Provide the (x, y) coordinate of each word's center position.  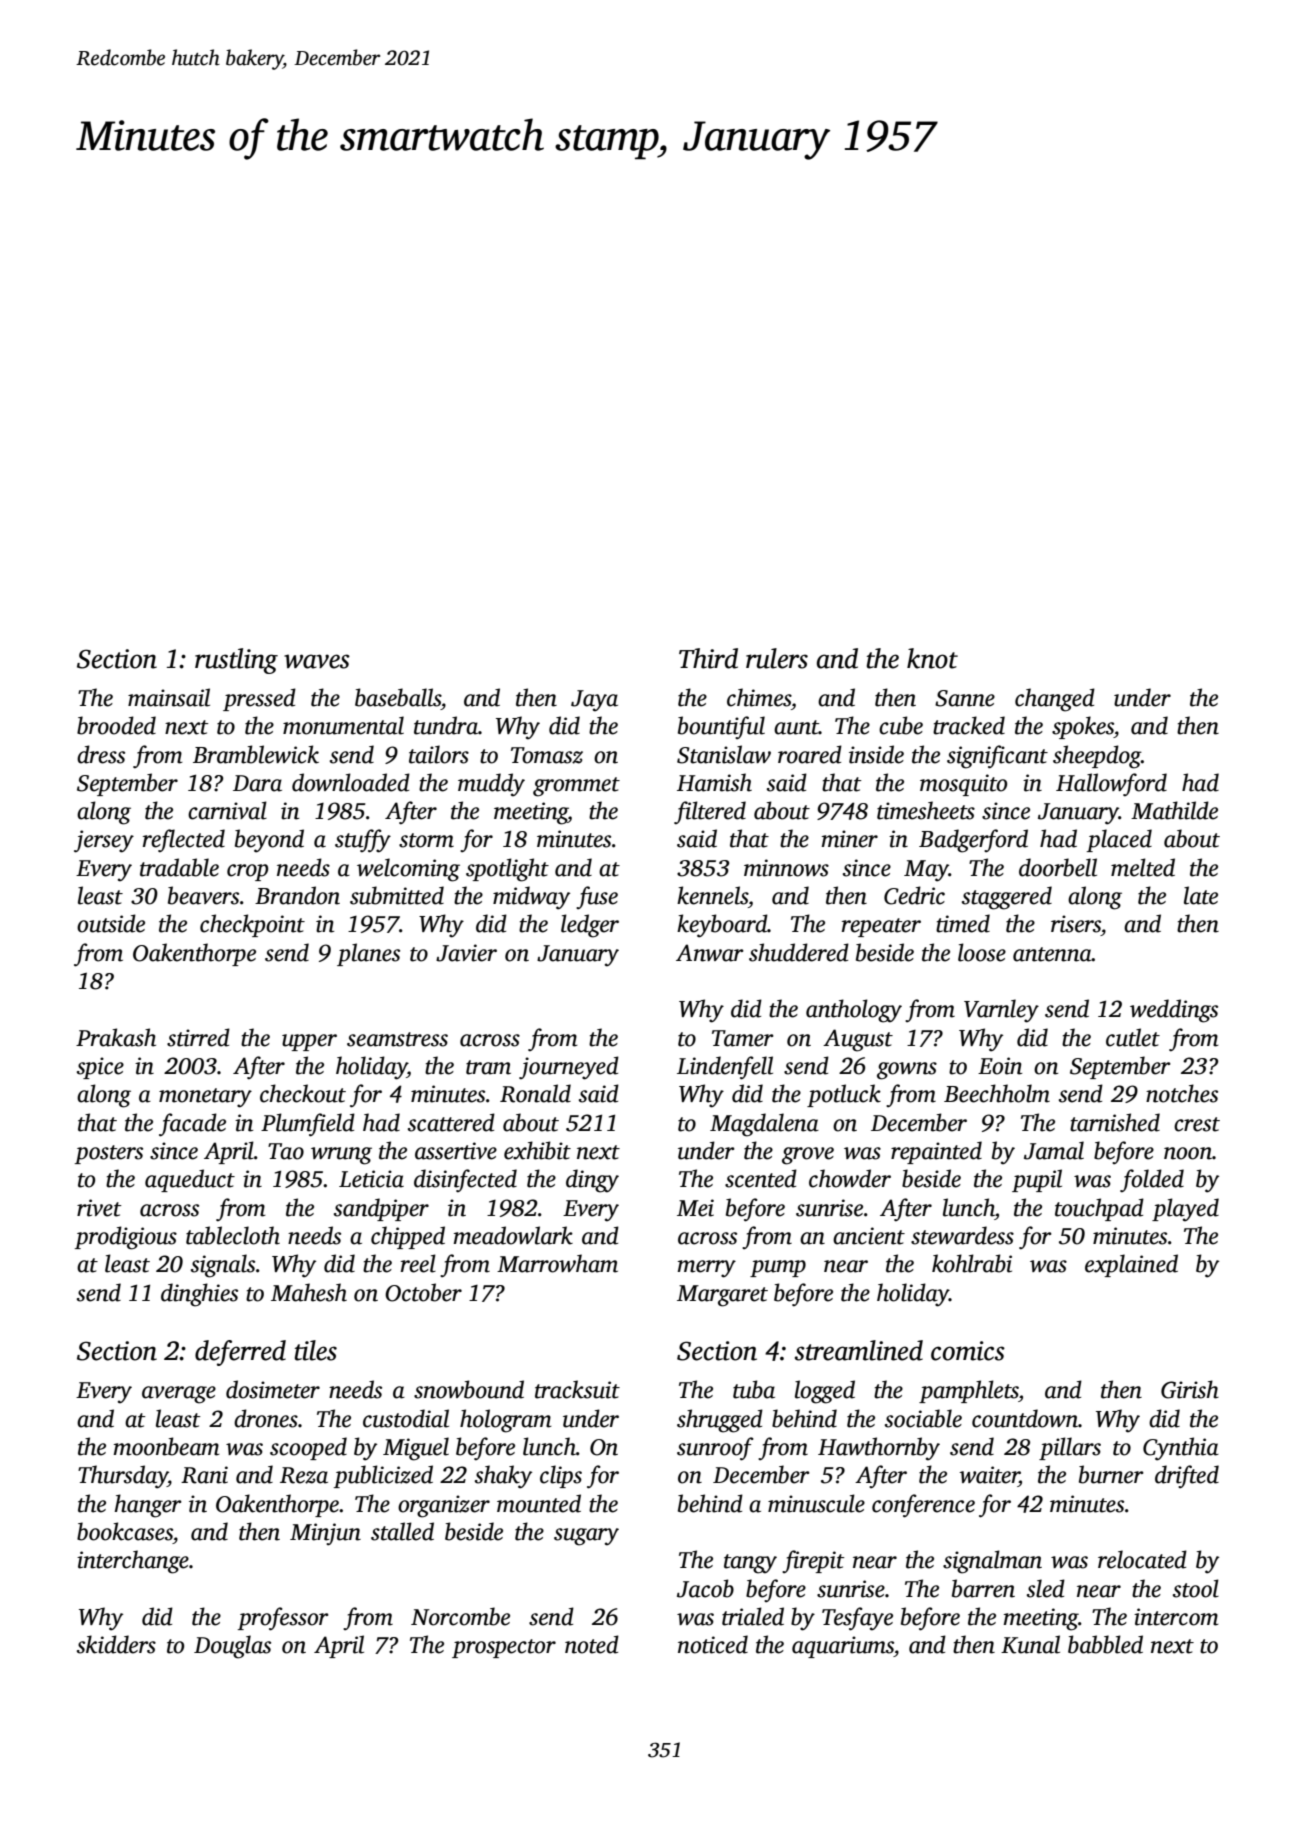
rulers (777, 658)
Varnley (1001, 1011)
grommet (576, 787)
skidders (116, 1644)
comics (968, 1351)
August (858, 1040)
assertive (456, 1151)
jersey (104, 841)
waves (317, 661)
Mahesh (309, 1292)
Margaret (722, 1296)
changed (1055, 700)
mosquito (963, 785)
